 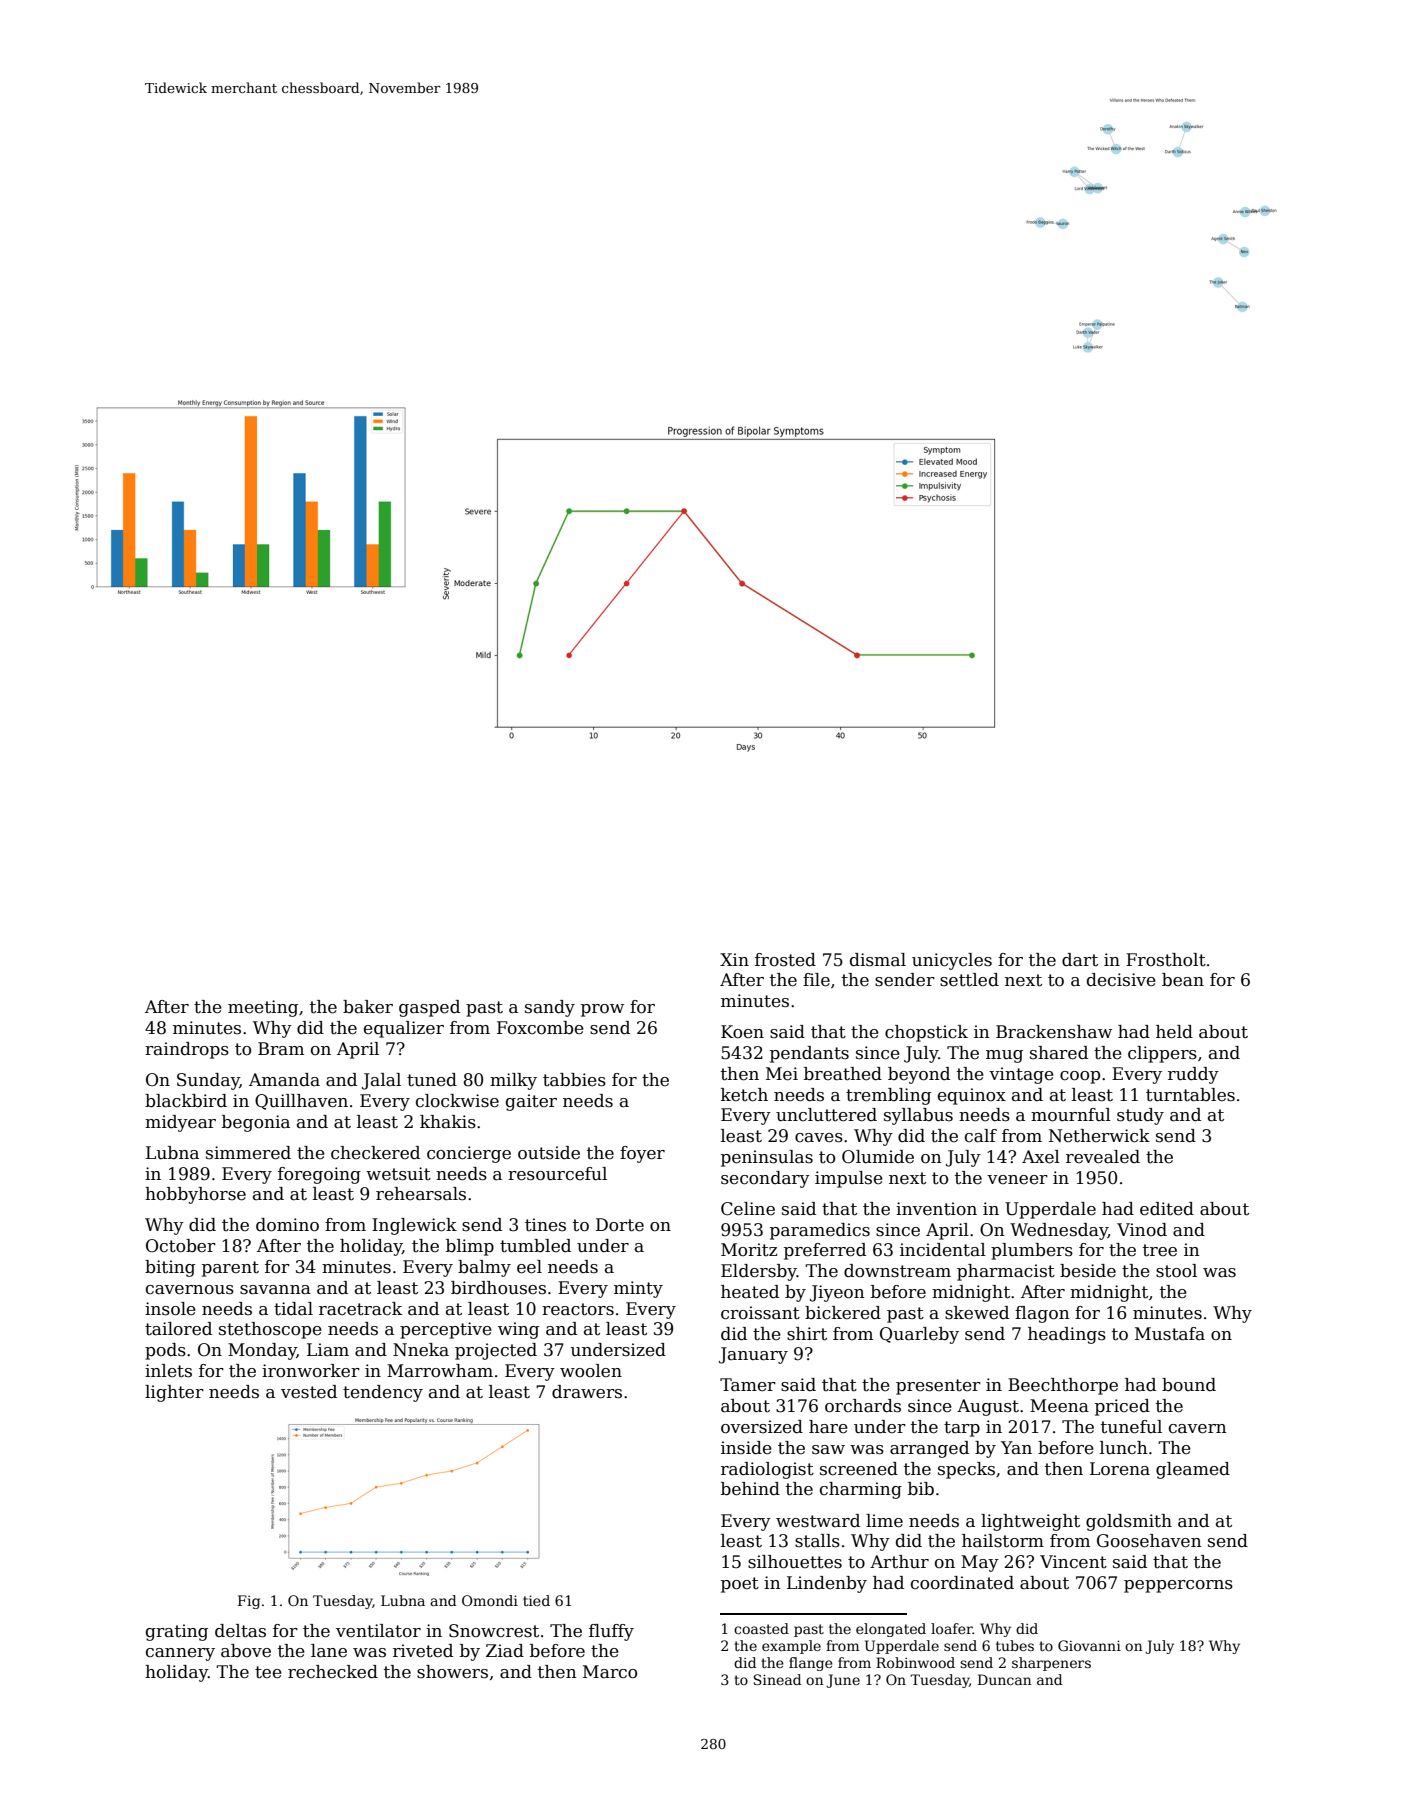 I want to click on dismal, so click(x=878, y=960).
